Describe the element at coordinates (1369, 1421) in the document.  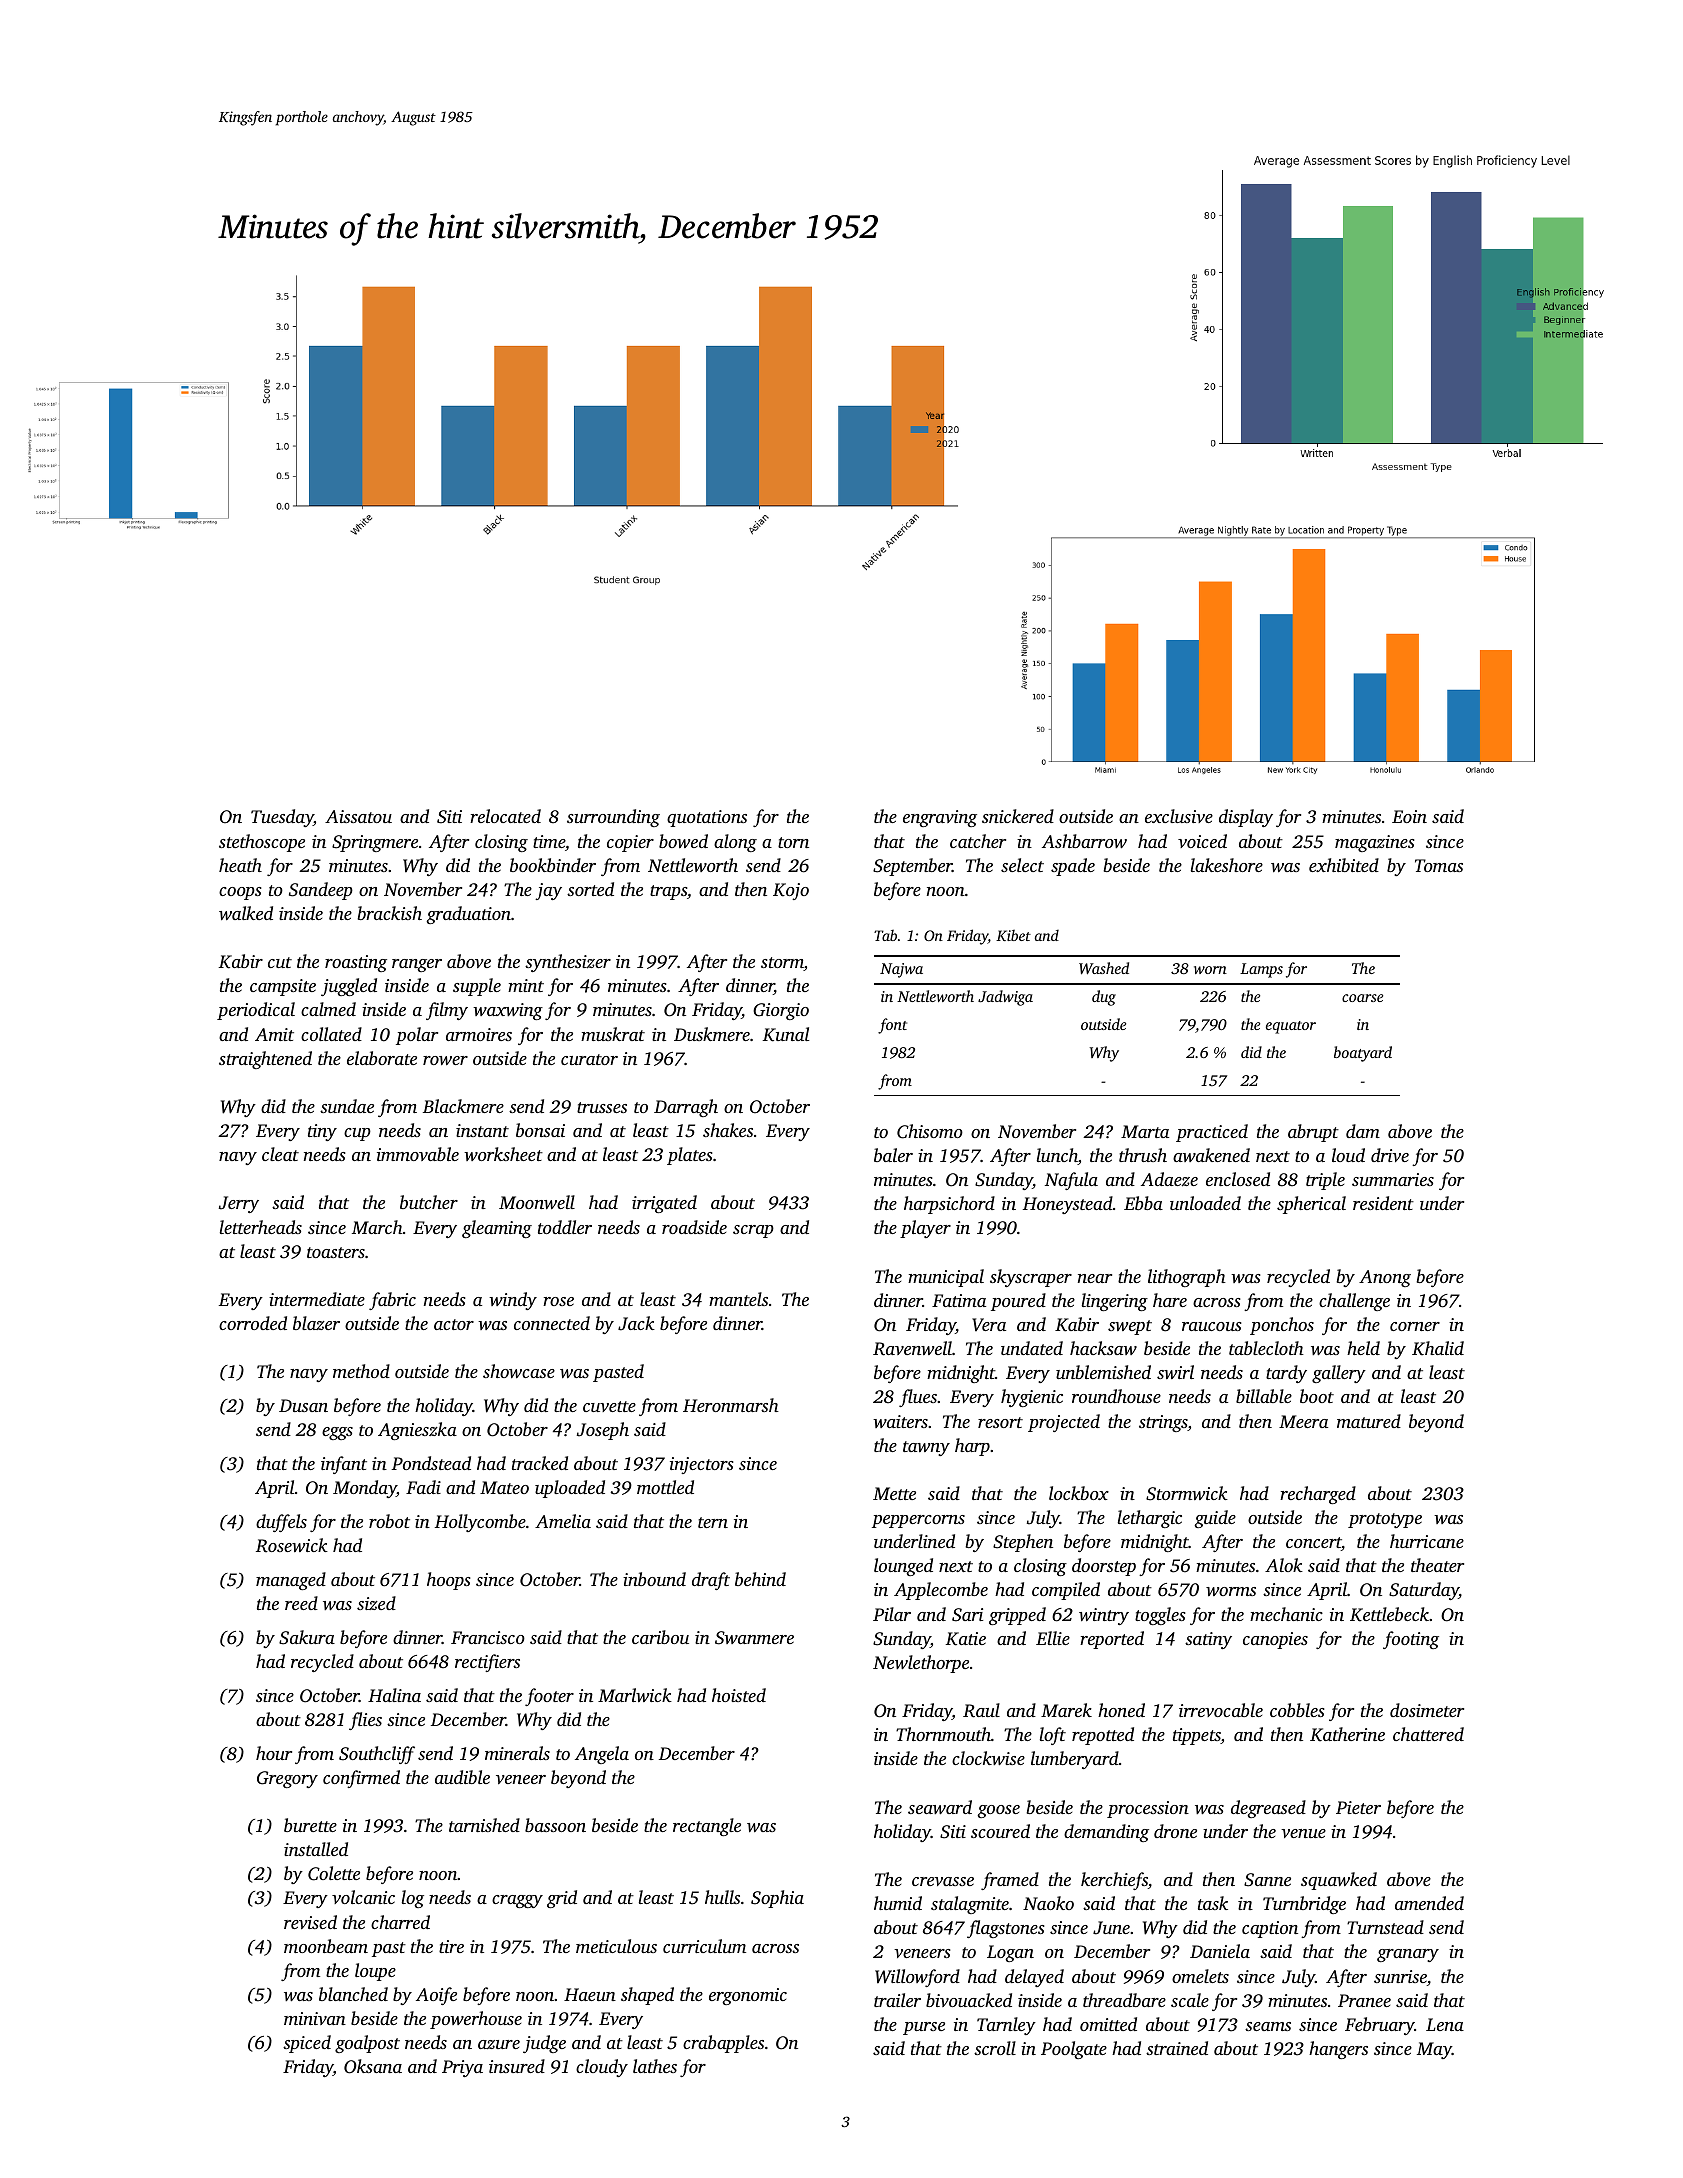
I see `matured` at that location.
